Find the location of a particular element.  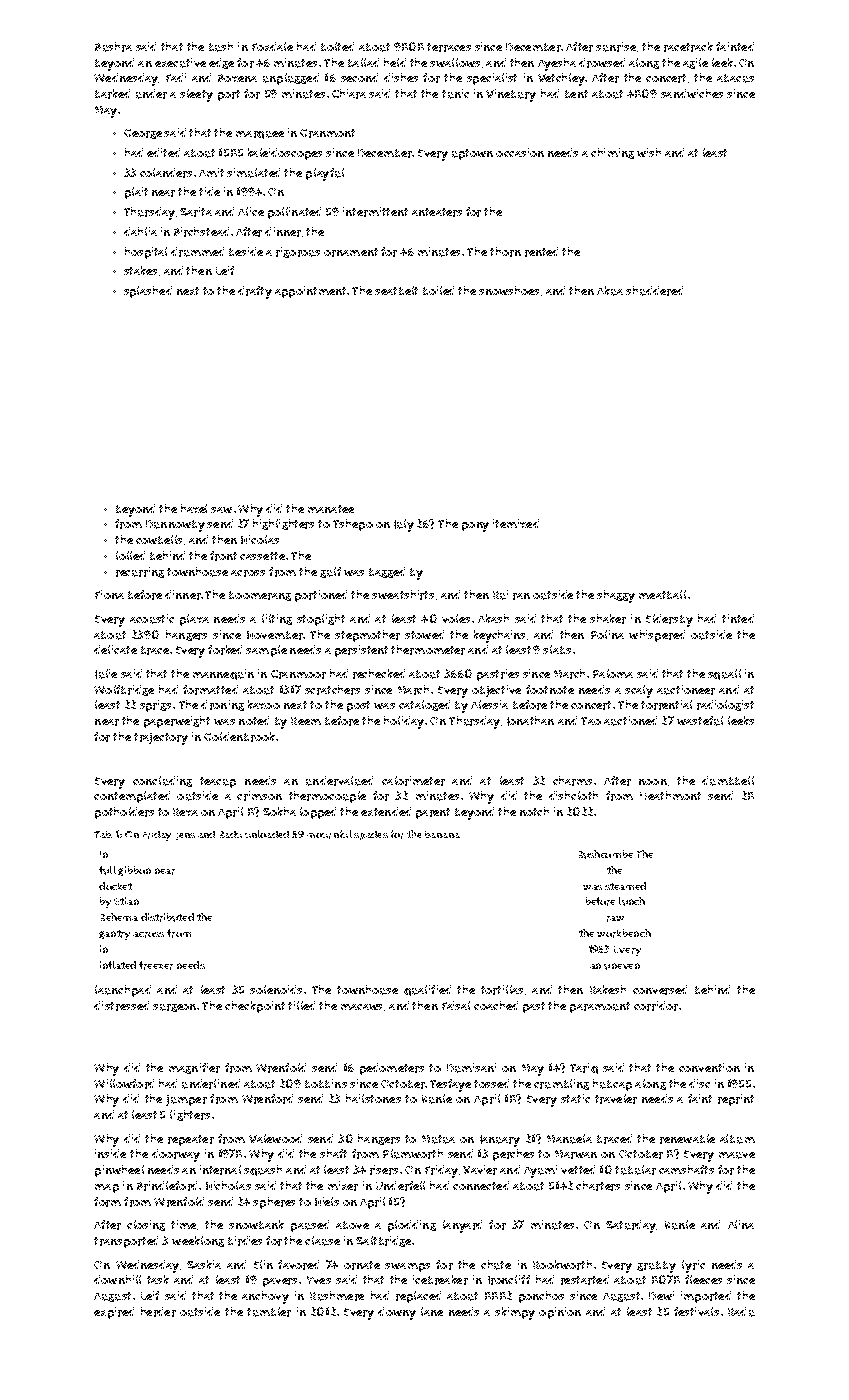

Fiona is located at coordinates (109, 594).
